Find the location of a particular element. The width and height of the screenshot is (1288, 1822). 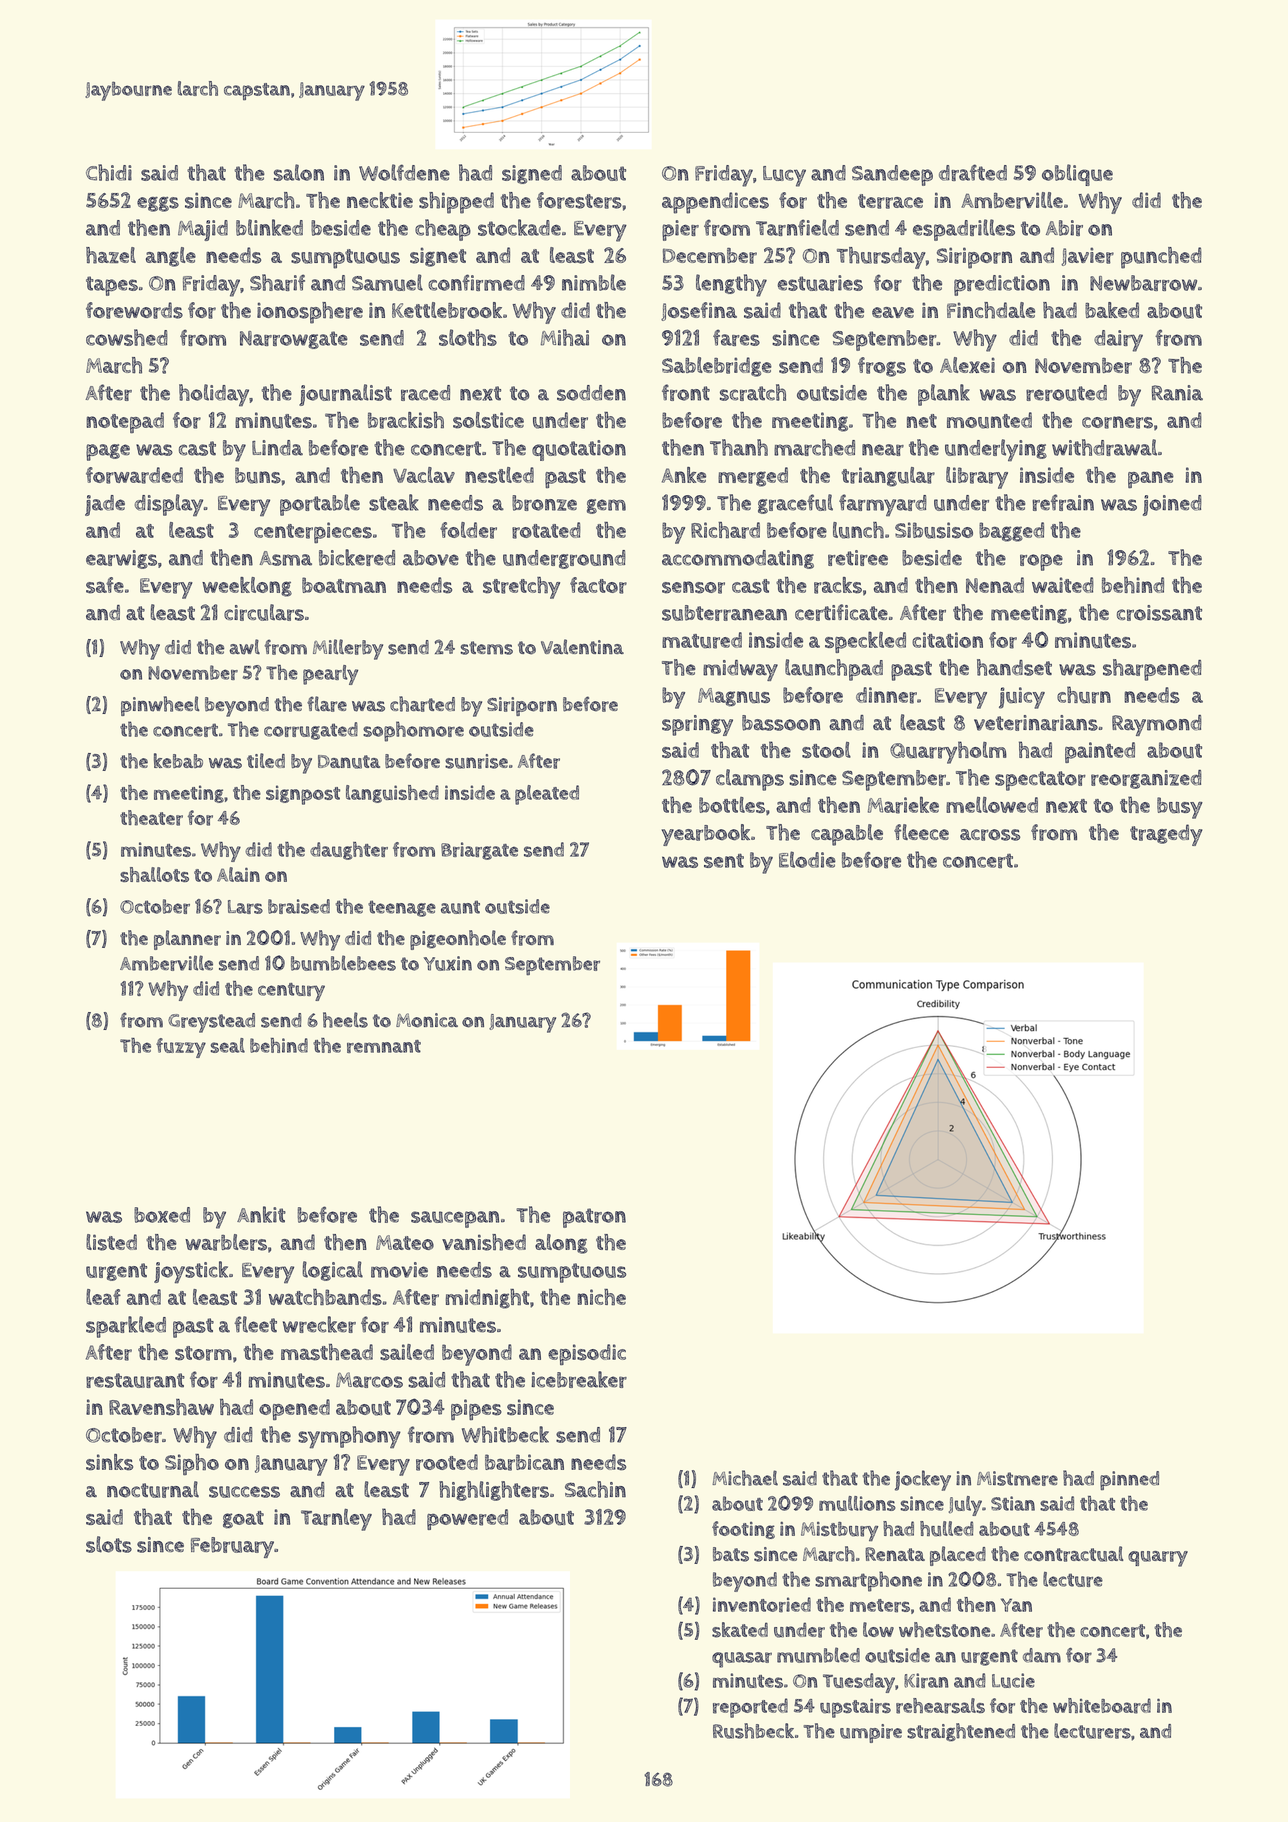

tragedy is located at coordinates (1166, 835).
